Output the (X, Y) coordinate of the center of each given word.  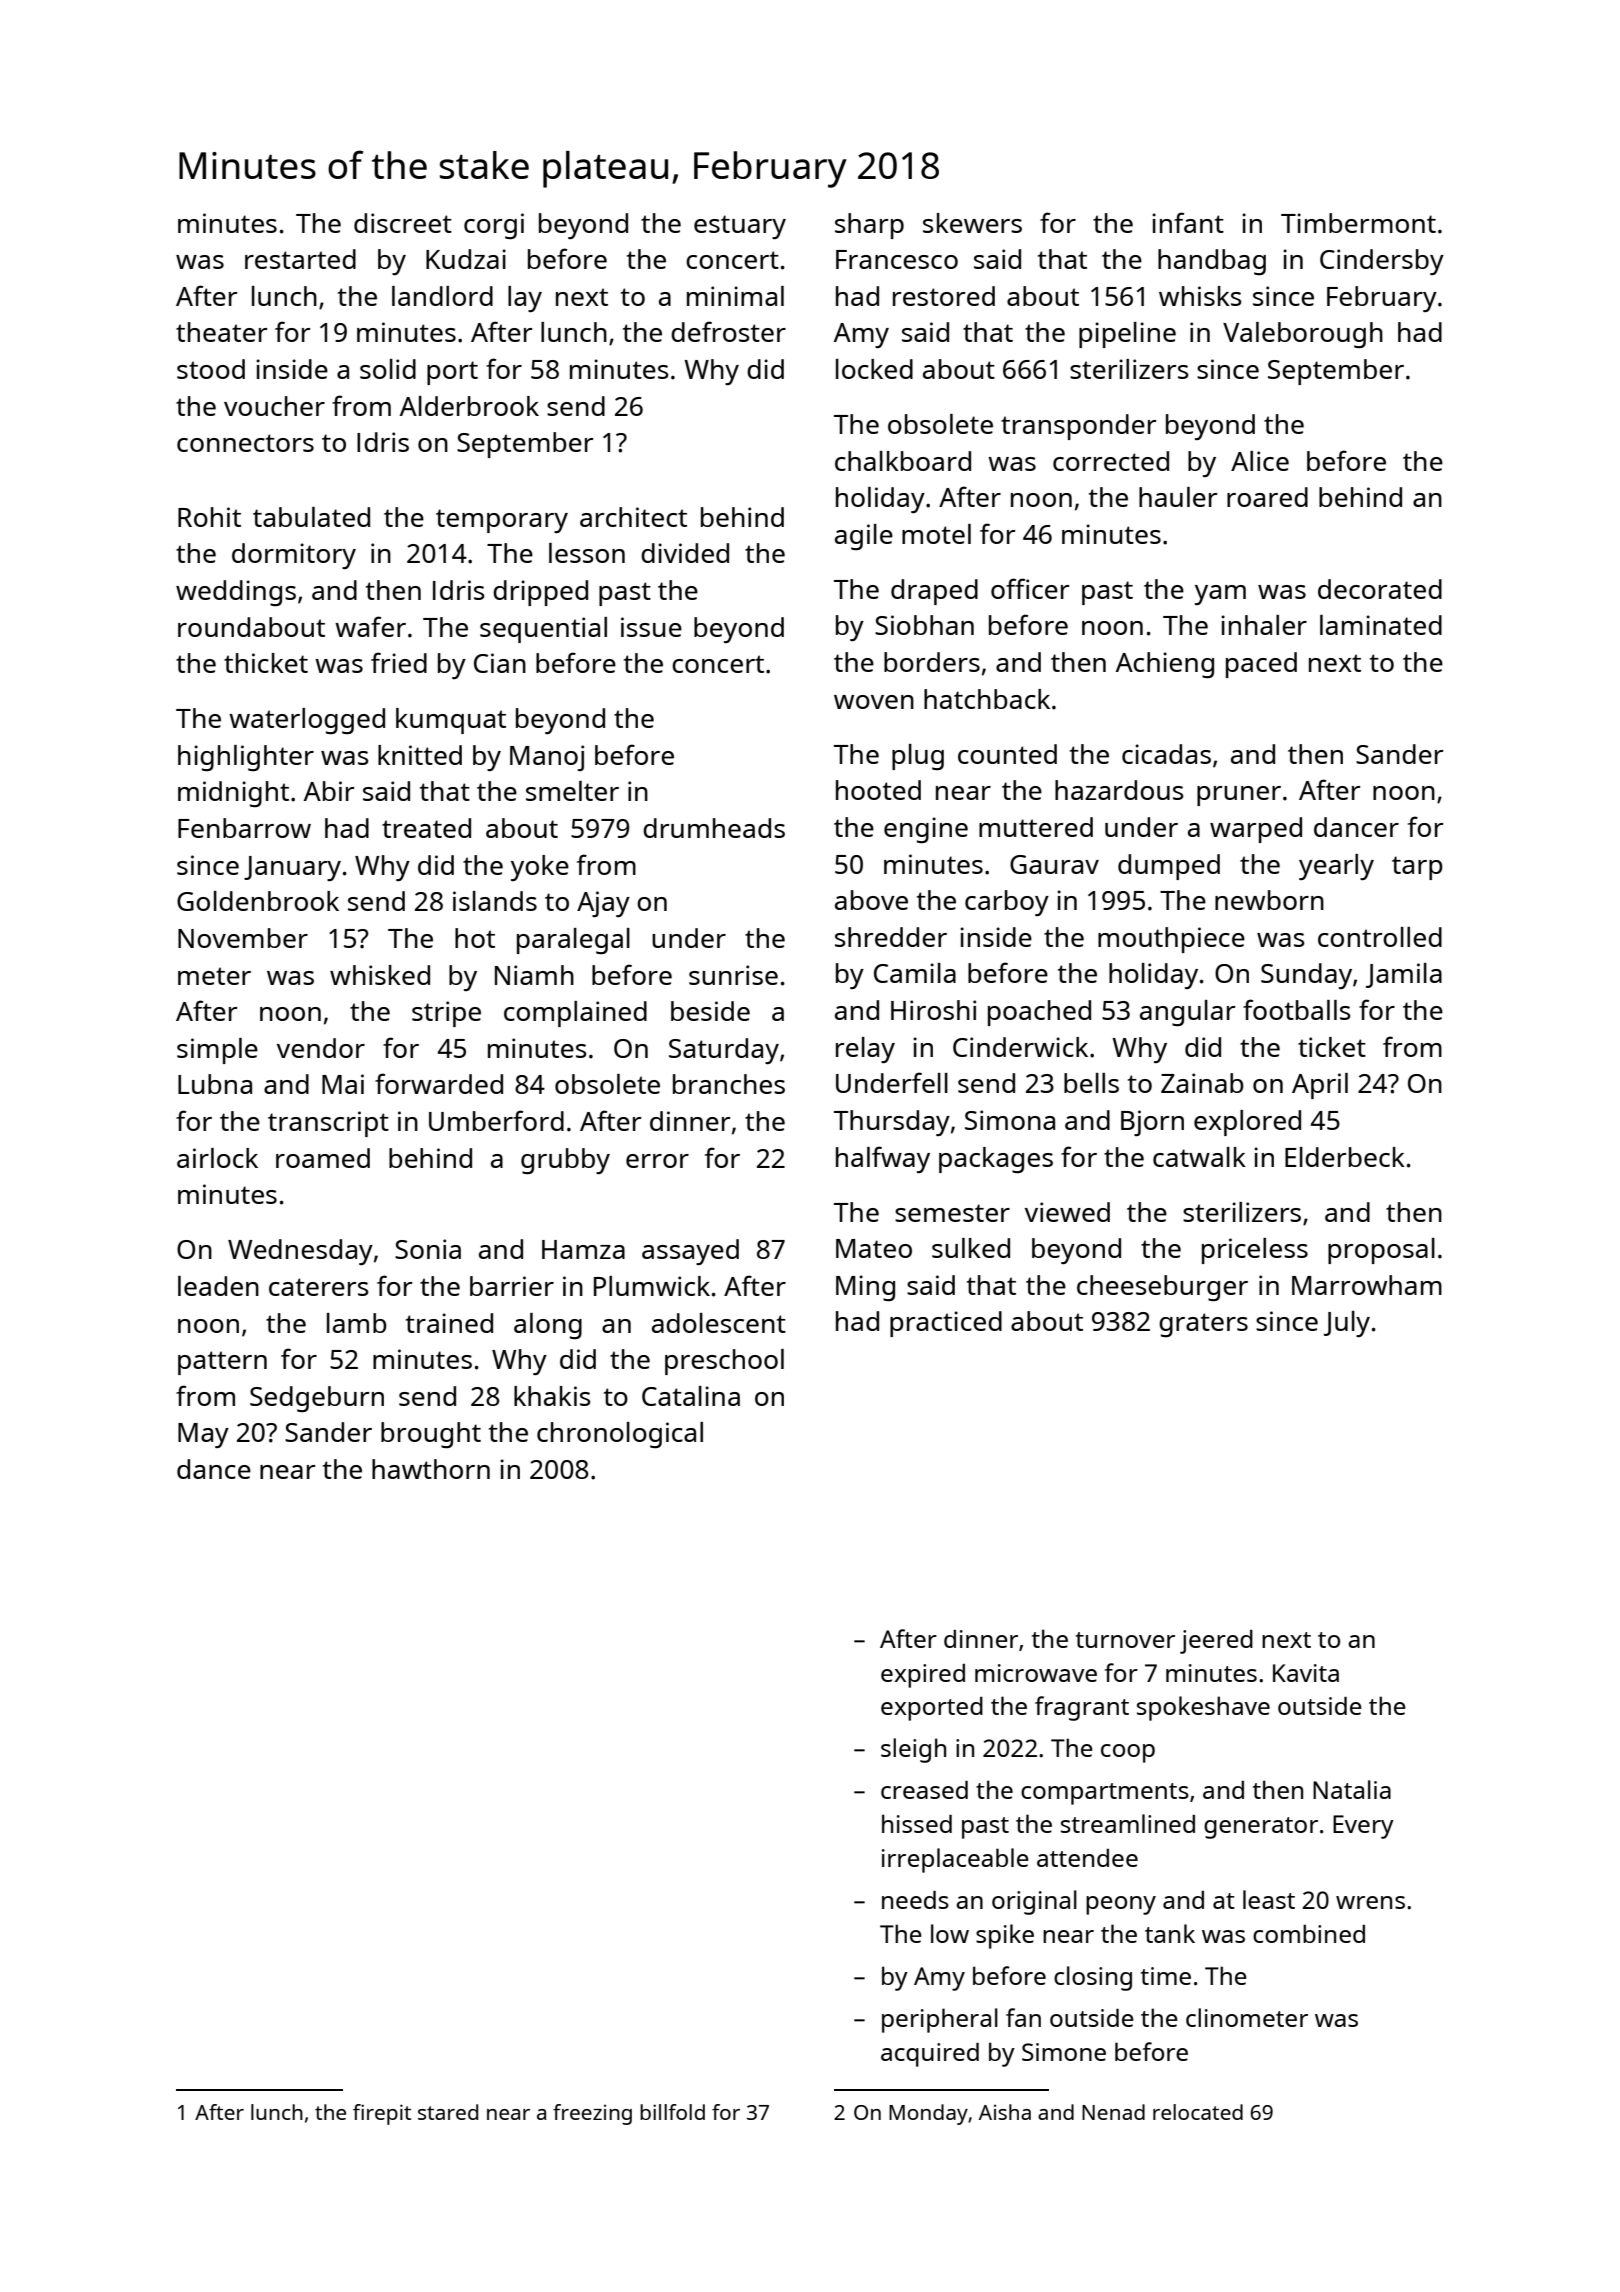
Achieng (1165, 665)
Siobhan (924, 625)
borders (932, 662)
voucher (274, 406)
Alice (1260, 461)
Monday (928, 2114)
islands (495, 901)
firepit (382, 2114)
